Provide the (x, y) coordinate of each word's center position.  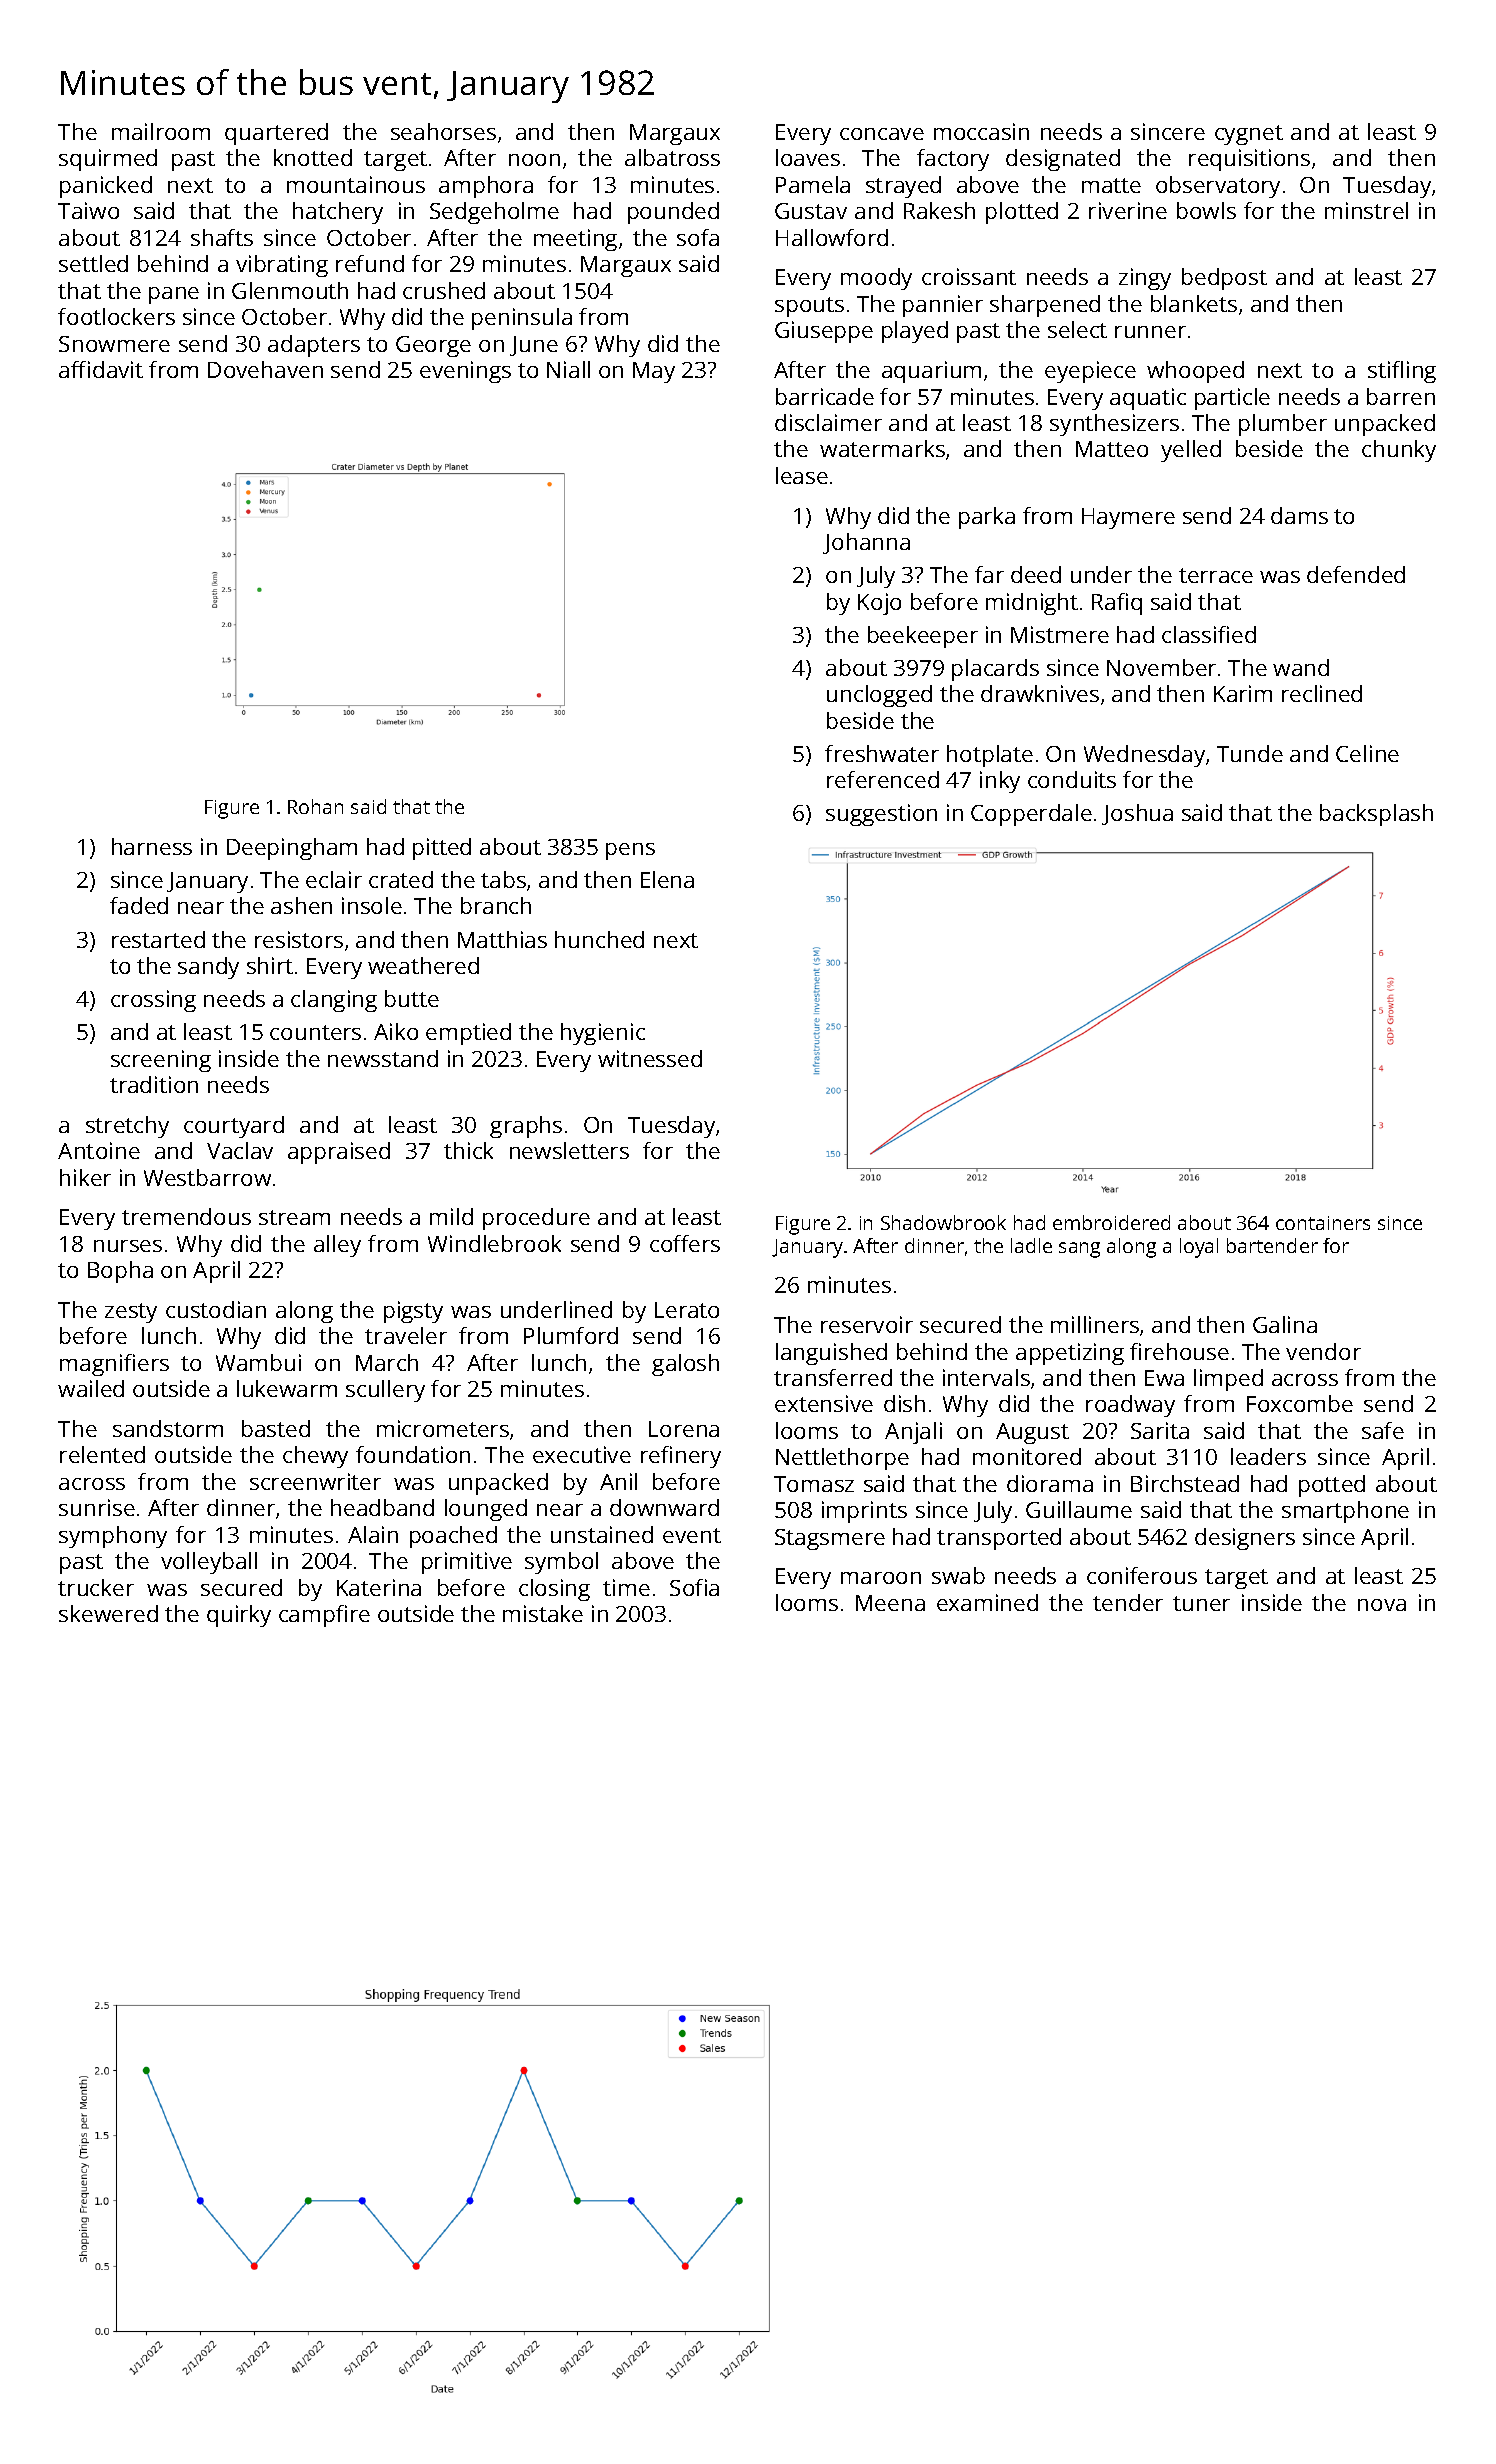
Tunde (1250, 753)
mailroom (161, 131)
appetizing (1070, 1354)
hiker (85, 1177)
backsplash (1376, 815)
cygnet (1249, 135)
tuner (1201, 1603)
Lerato (687, 1310)
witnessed (650, 1058)
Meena (890, 1603)
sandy (208, 968)
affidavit (101, 369)
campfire (324, 1616)
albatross (672, 157)
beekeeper (923, 637)
